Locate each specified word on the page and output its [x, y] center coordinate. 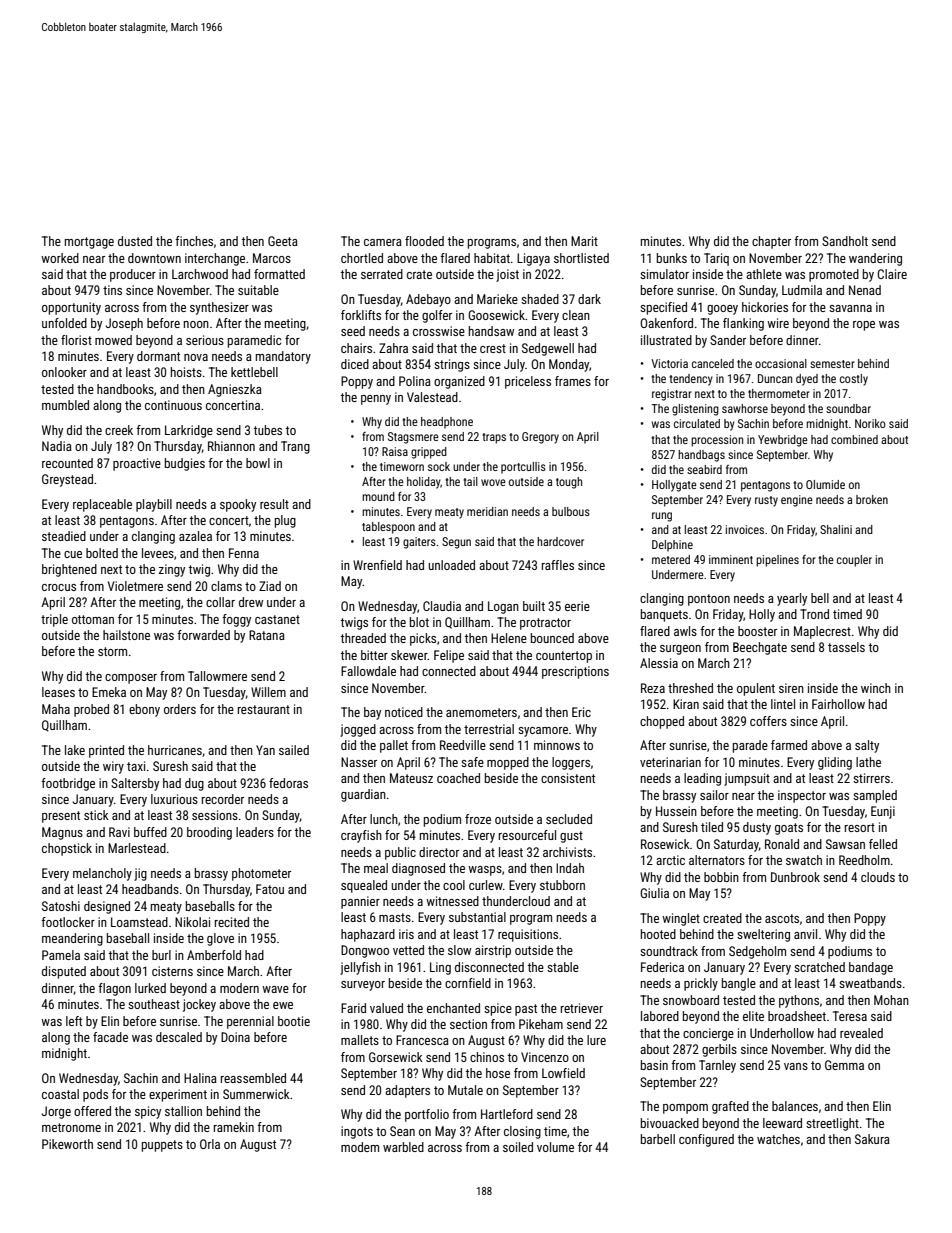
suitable [258, 290]
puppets [162, 1146]
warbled [403, 1147]
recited [232, 922]
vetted [408, 950]
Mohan [891, 1000]
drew [251, 602]
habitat [492, 258]
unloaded [452, 565]
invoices [745, 529]
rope [864, 326]
